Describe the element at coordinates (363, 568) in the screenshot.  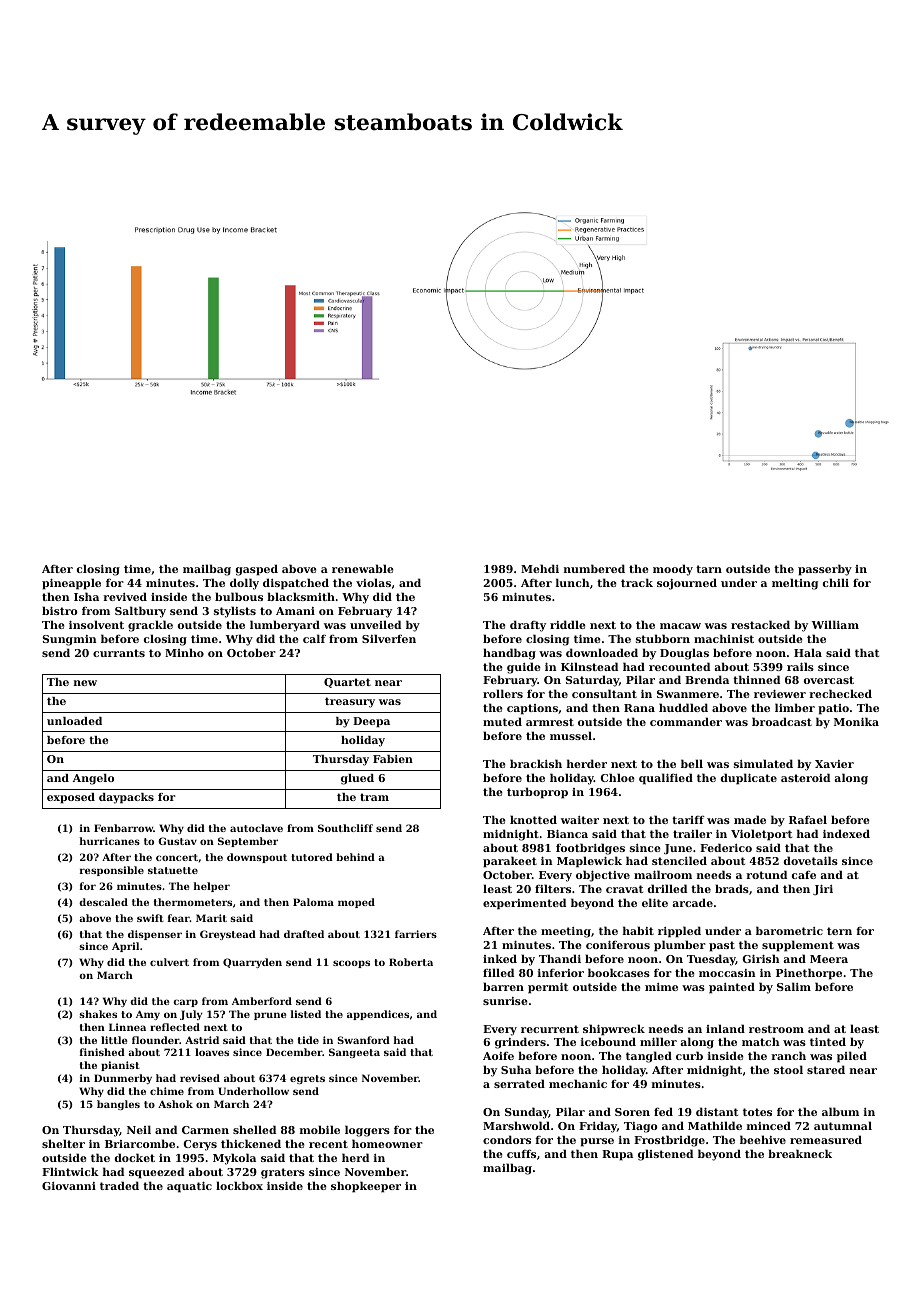
I see `renewable` at that location.
